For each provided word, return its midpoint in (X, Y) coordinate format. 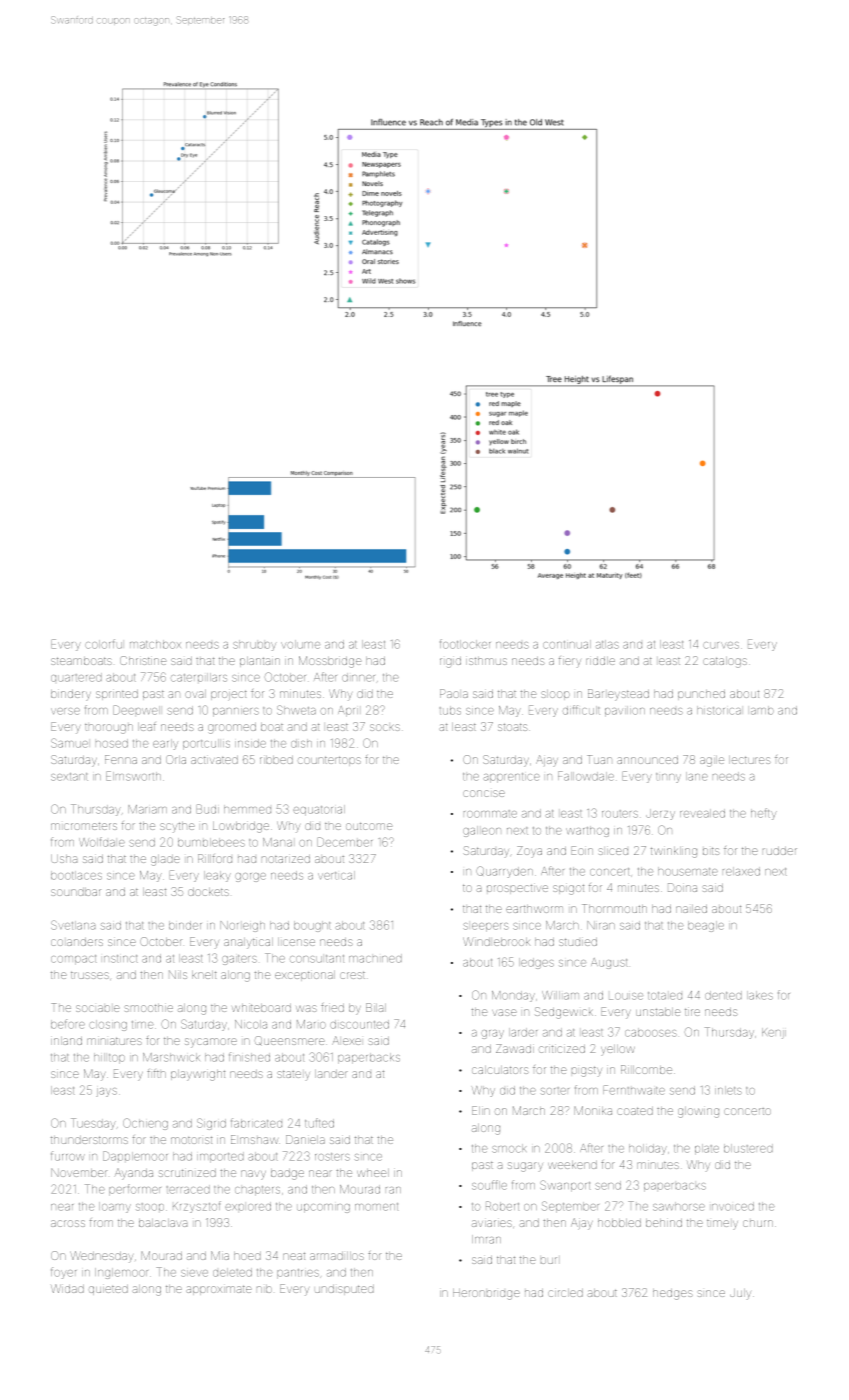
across (68, 1223)
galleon (482, 831)
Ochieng (145, 1124)
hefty (764, 814)
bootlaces (76, 875)
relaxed (741, 871)
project (229, 695)
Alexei (346, 1040)
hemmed (247, 809)
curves (721, 645)
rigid (450, 662)
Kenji (774, 1033)
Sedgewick (564, 1013)
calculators (500, 1070)
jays (106, 1092)
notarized (286, 859)
